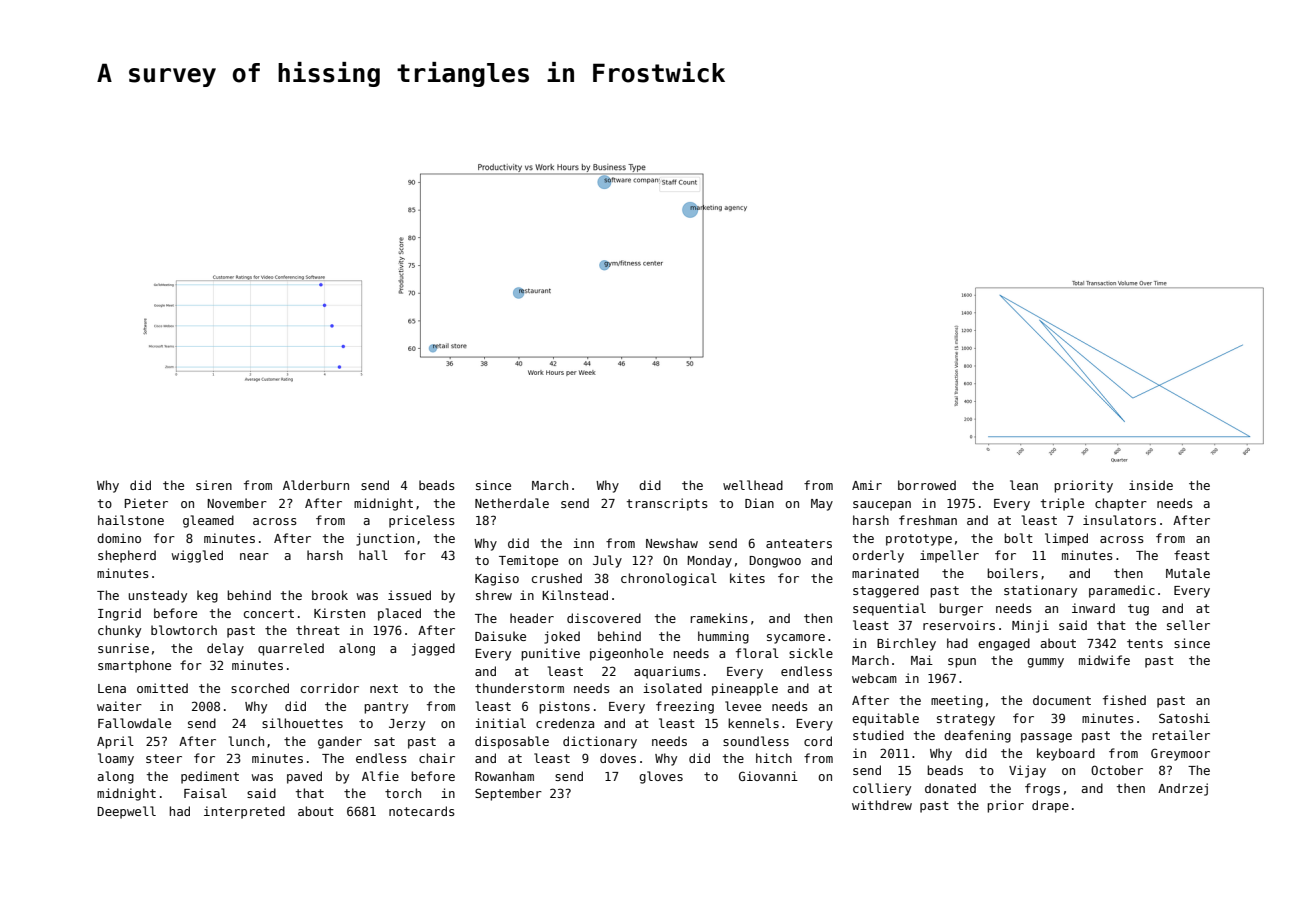 The height and width of the image is (924, 1308). Describe the element at coordinates (550, 654) in the image. I see `punitive` at that location.
